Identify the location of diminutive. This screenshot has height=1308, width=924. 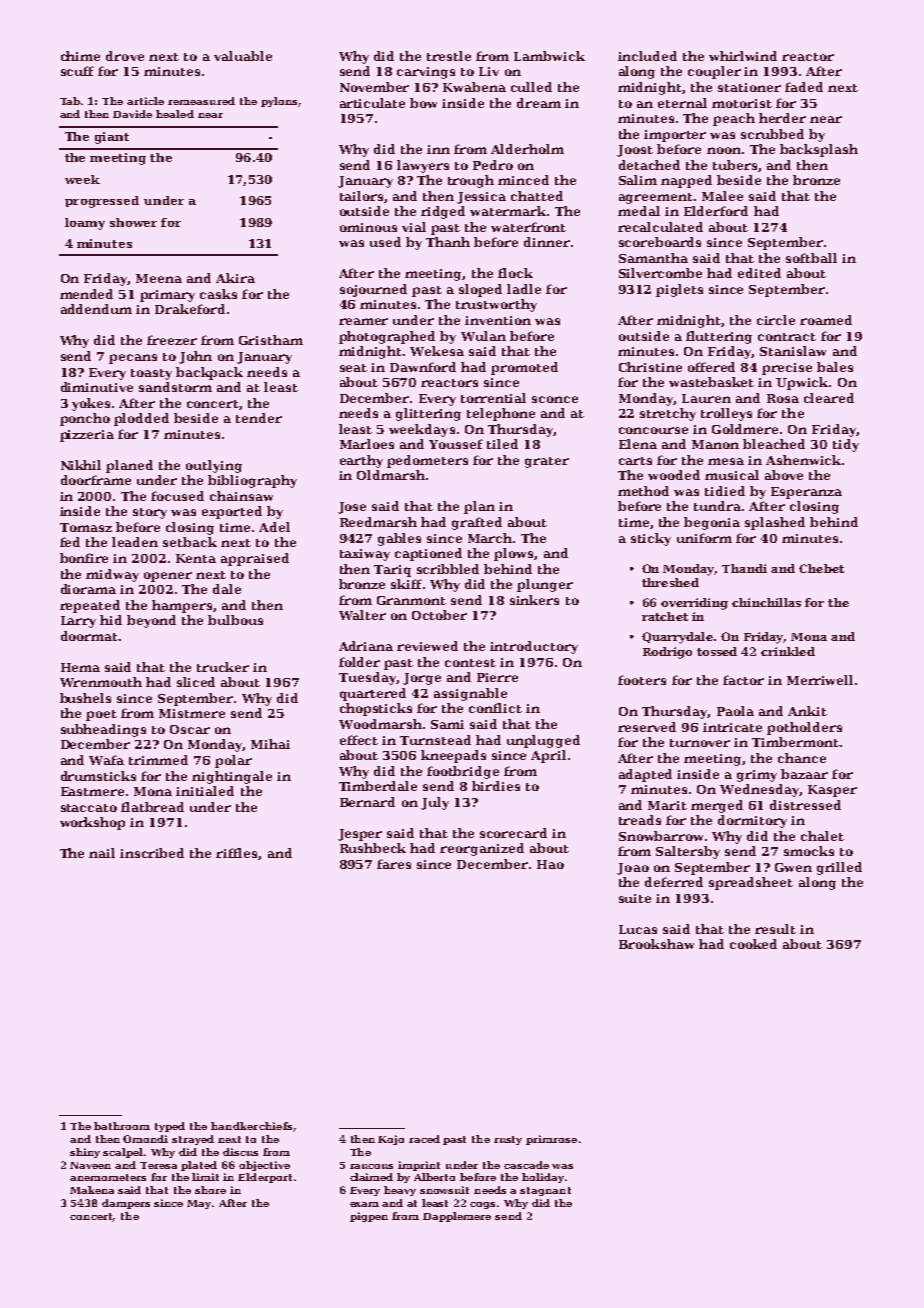
(97, 387).
